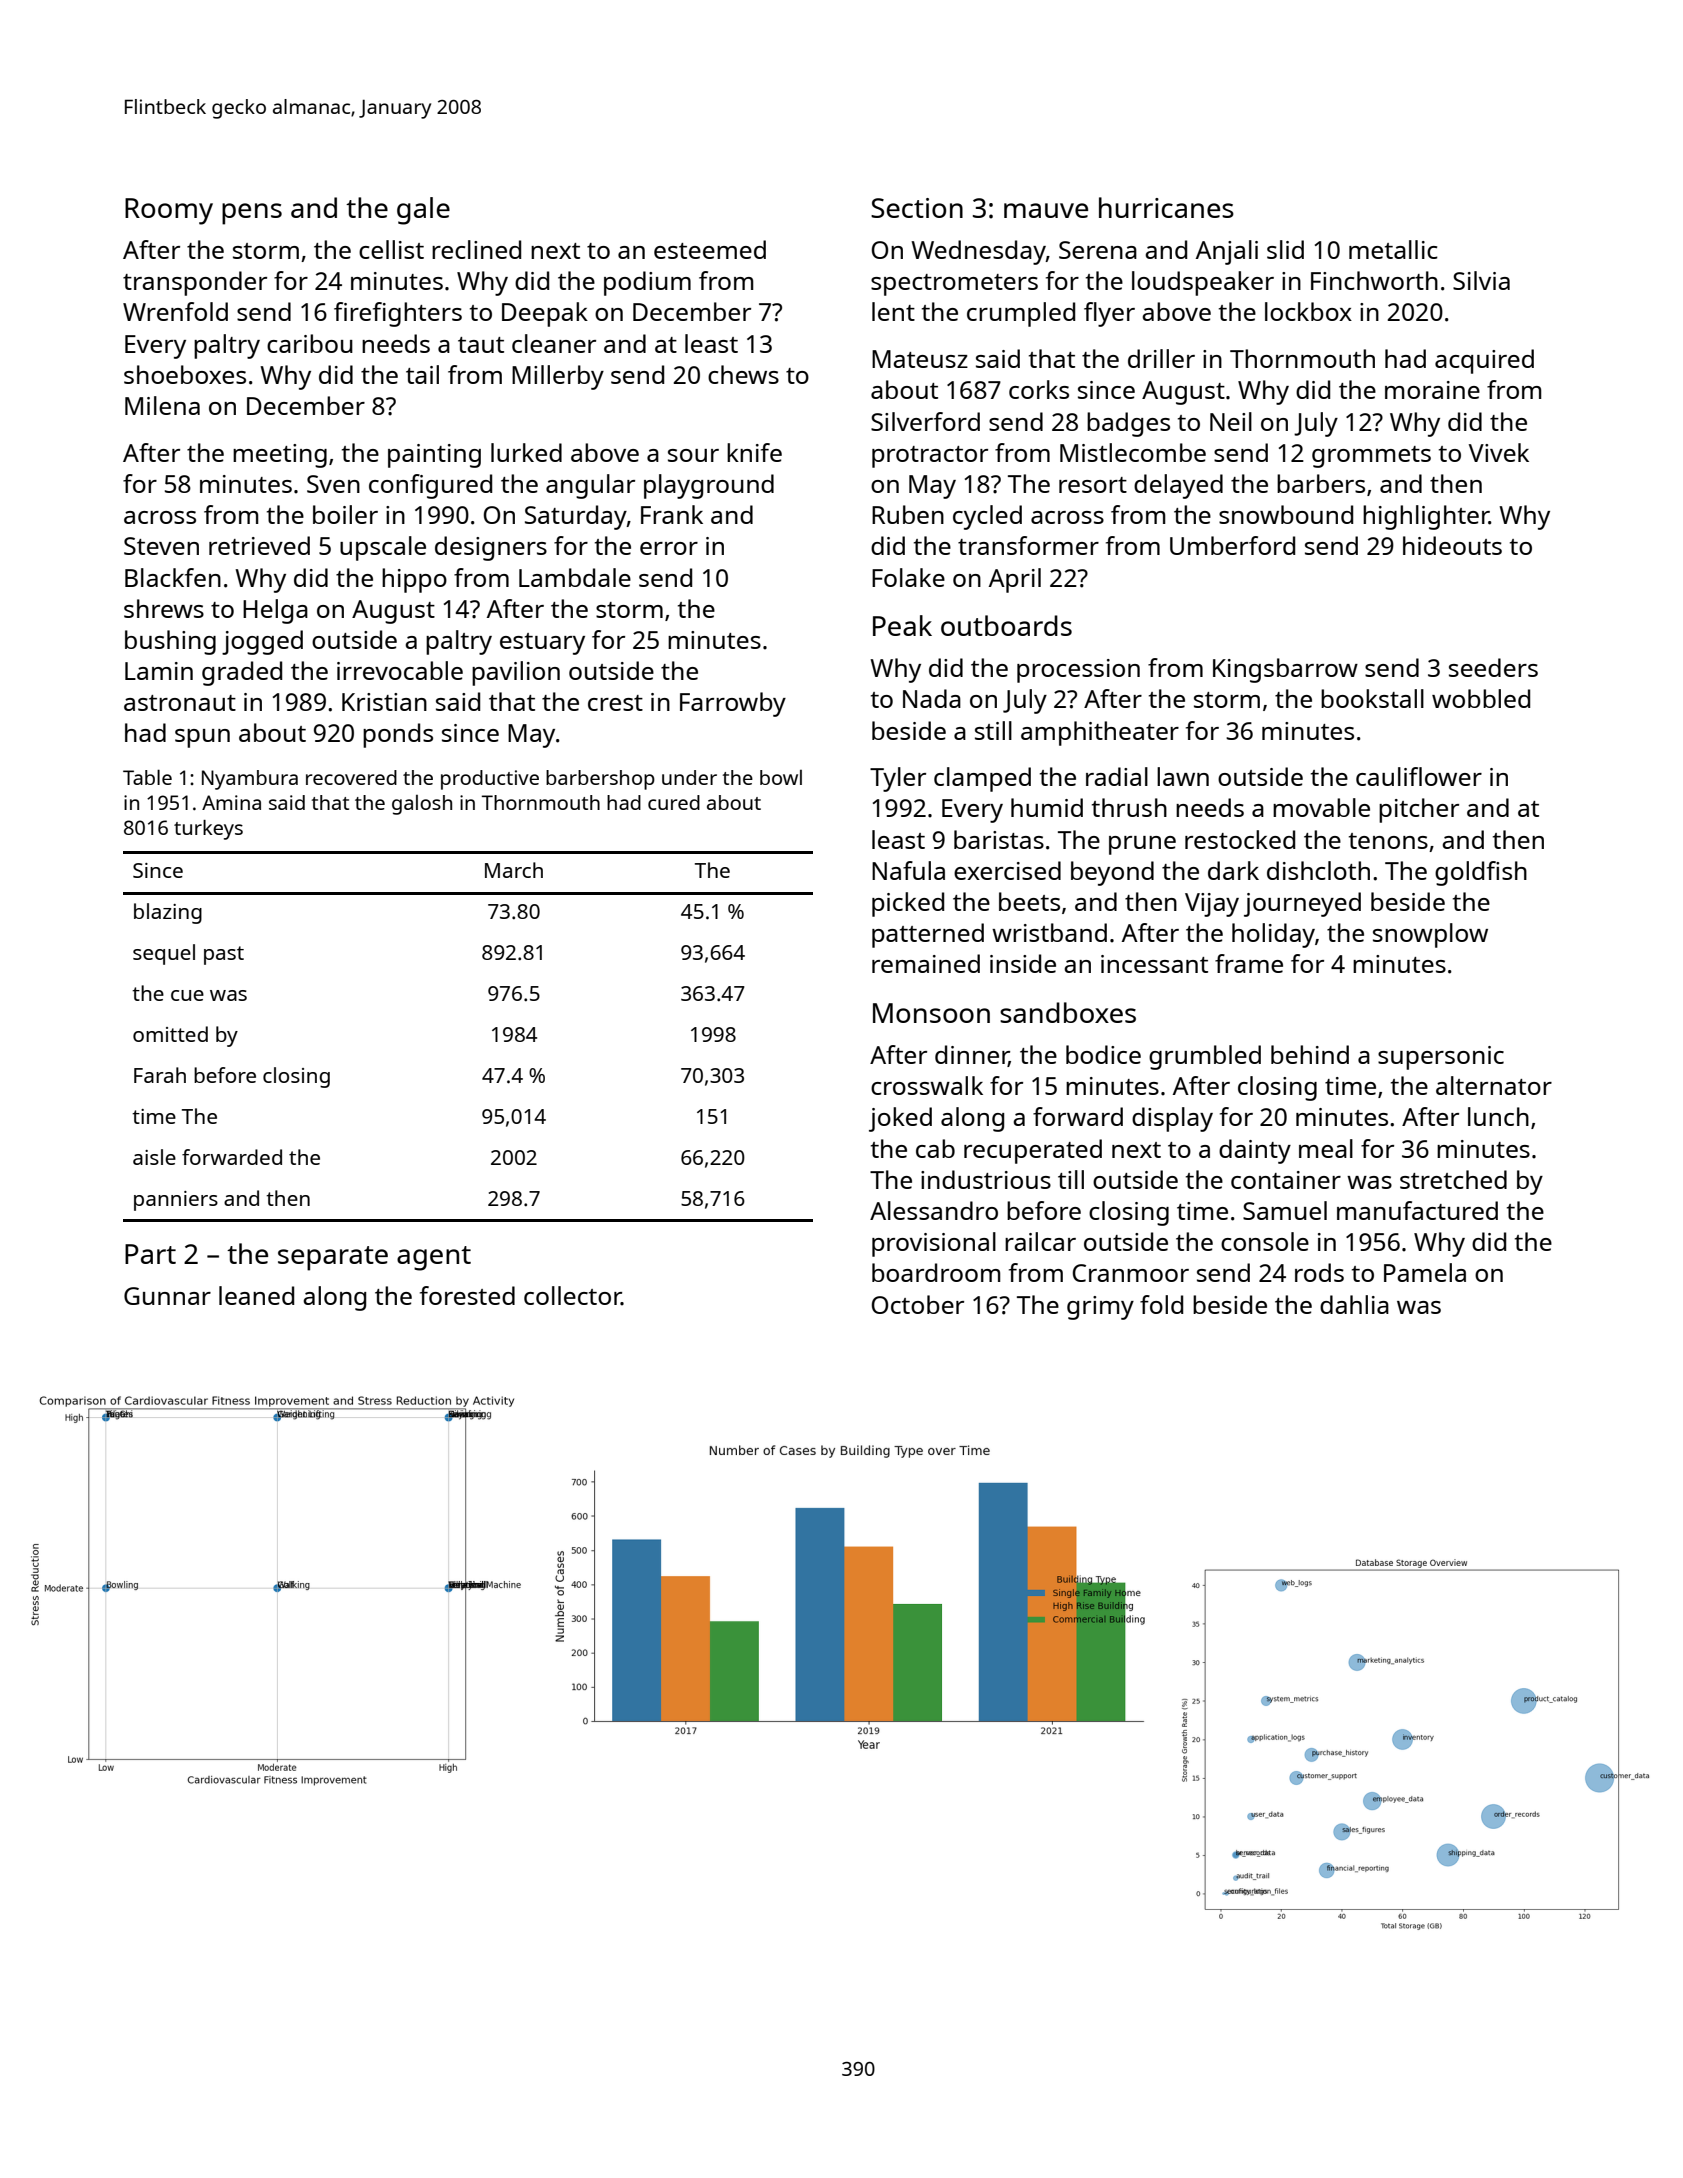 This screenshot has height=2178, width=1683. Describe the element at coordinates (422, 374) in the screenshot. I see `tail` at that location.
